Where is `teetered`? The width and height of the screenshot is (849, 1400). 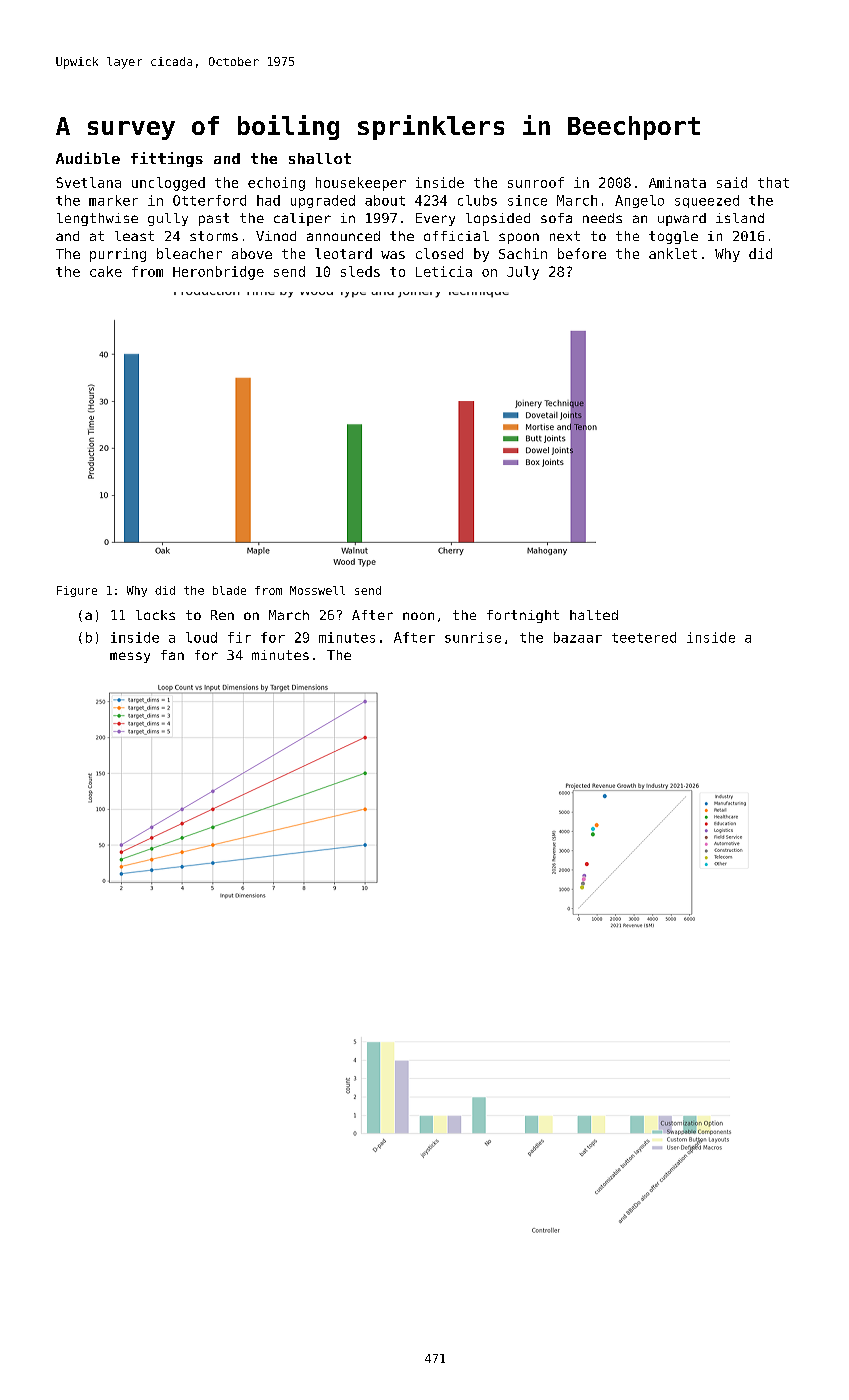
teetered is located at coordinates (644, 637).
